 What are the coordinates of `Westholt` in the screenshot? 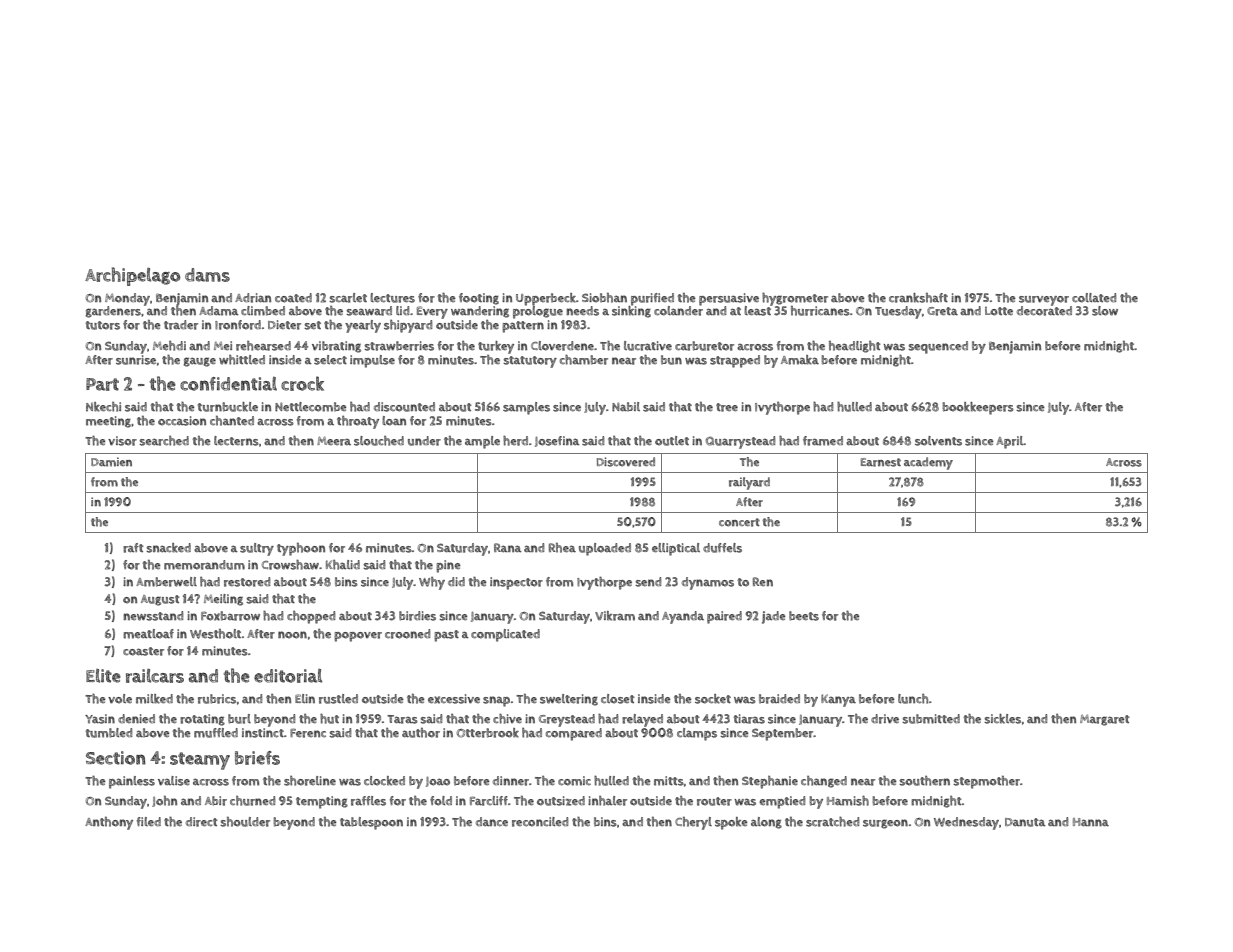 It's located at (215, 634).
